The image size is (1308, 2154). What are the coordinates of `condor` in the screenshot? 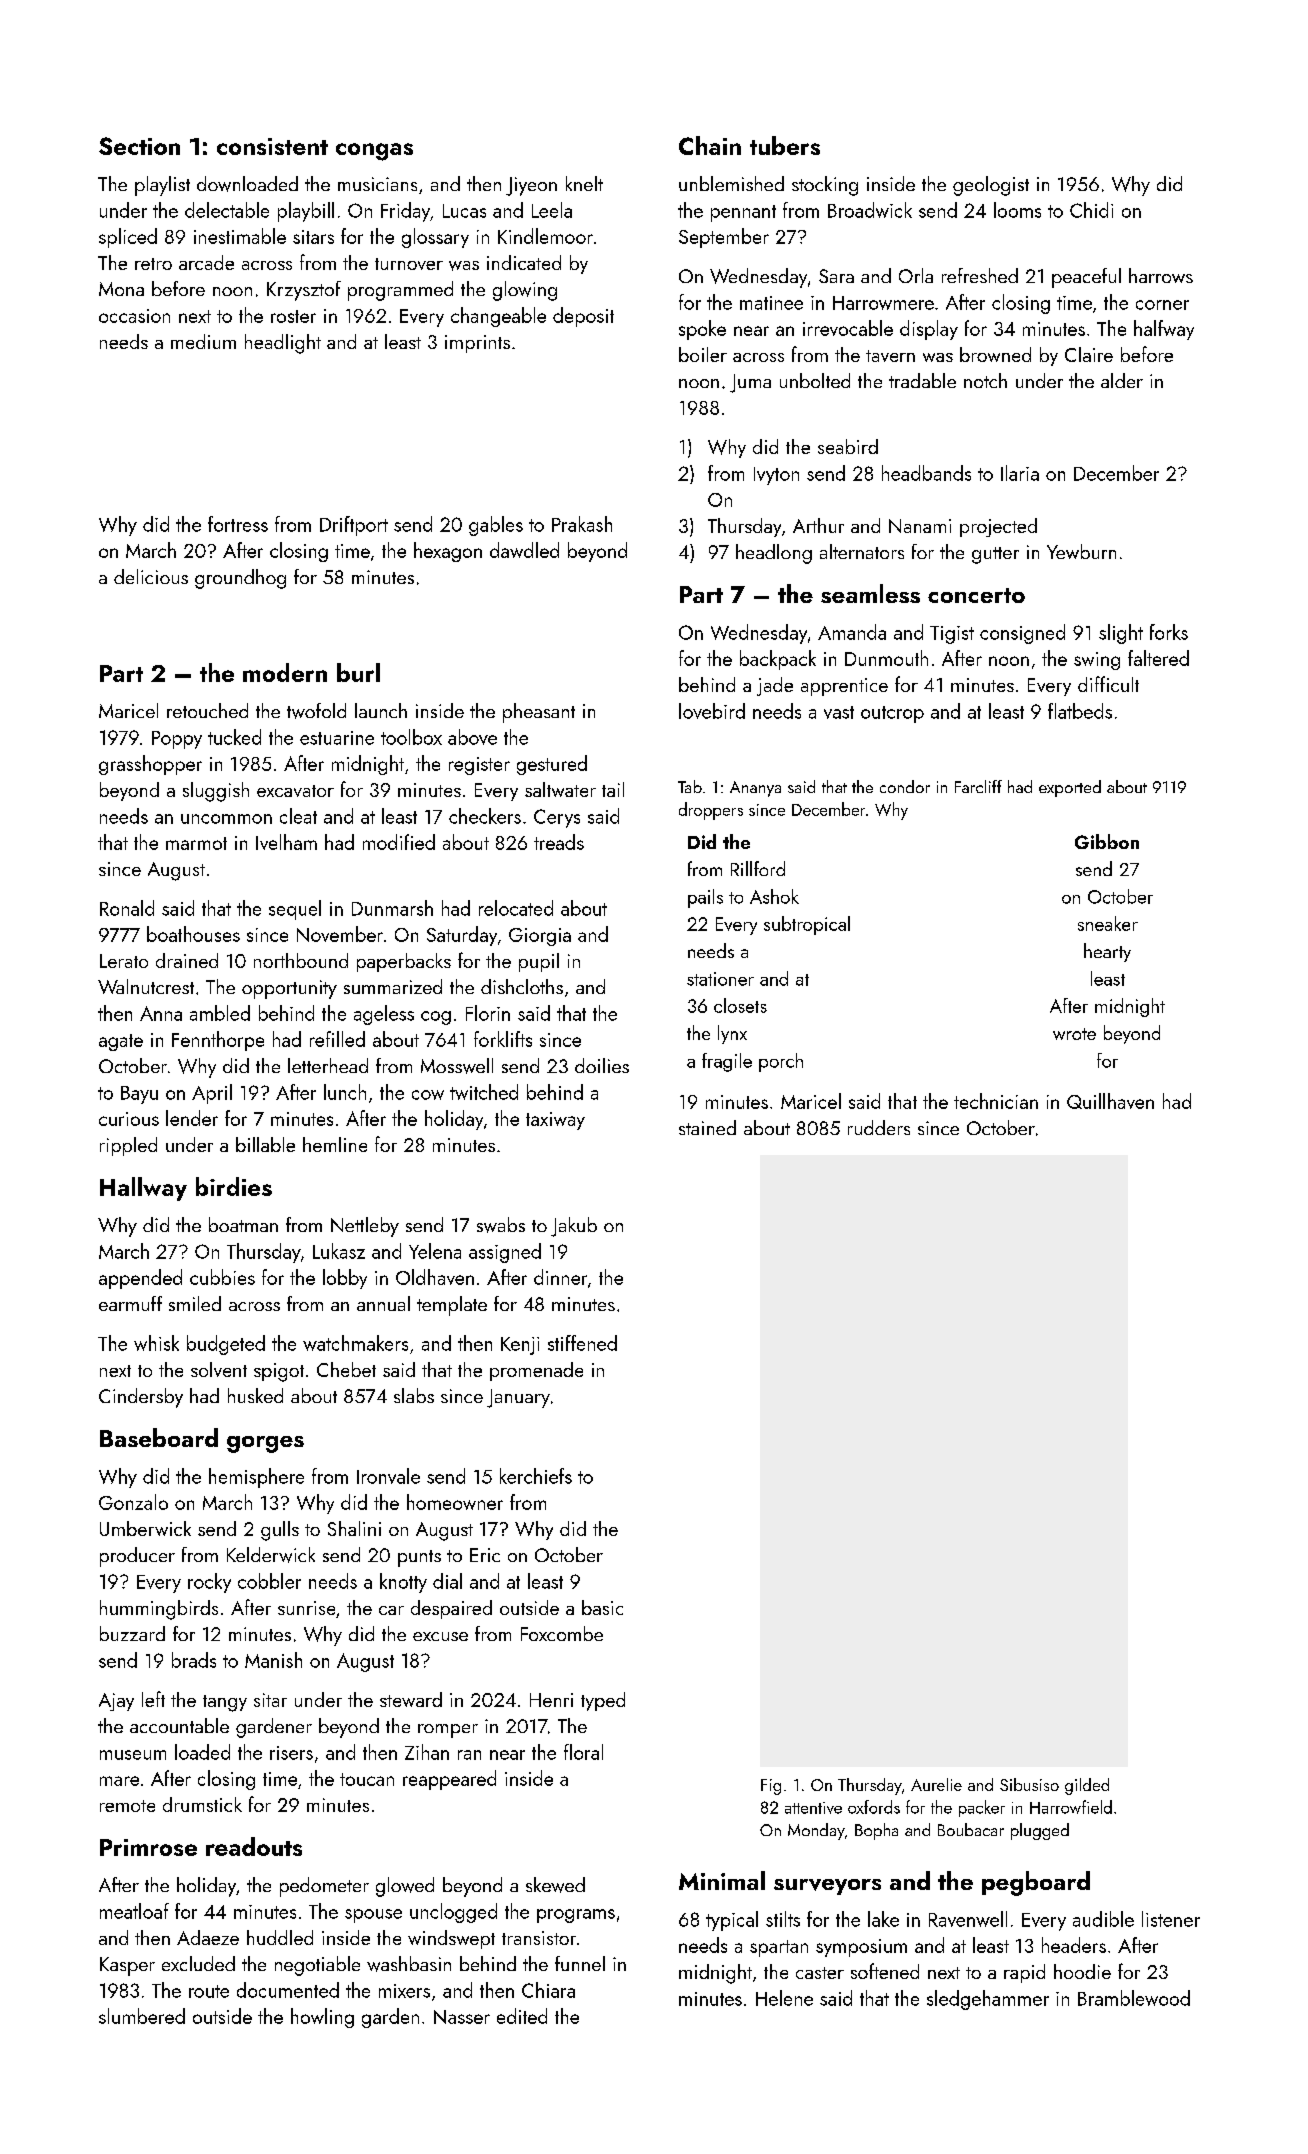 It's located at (905, 786).
